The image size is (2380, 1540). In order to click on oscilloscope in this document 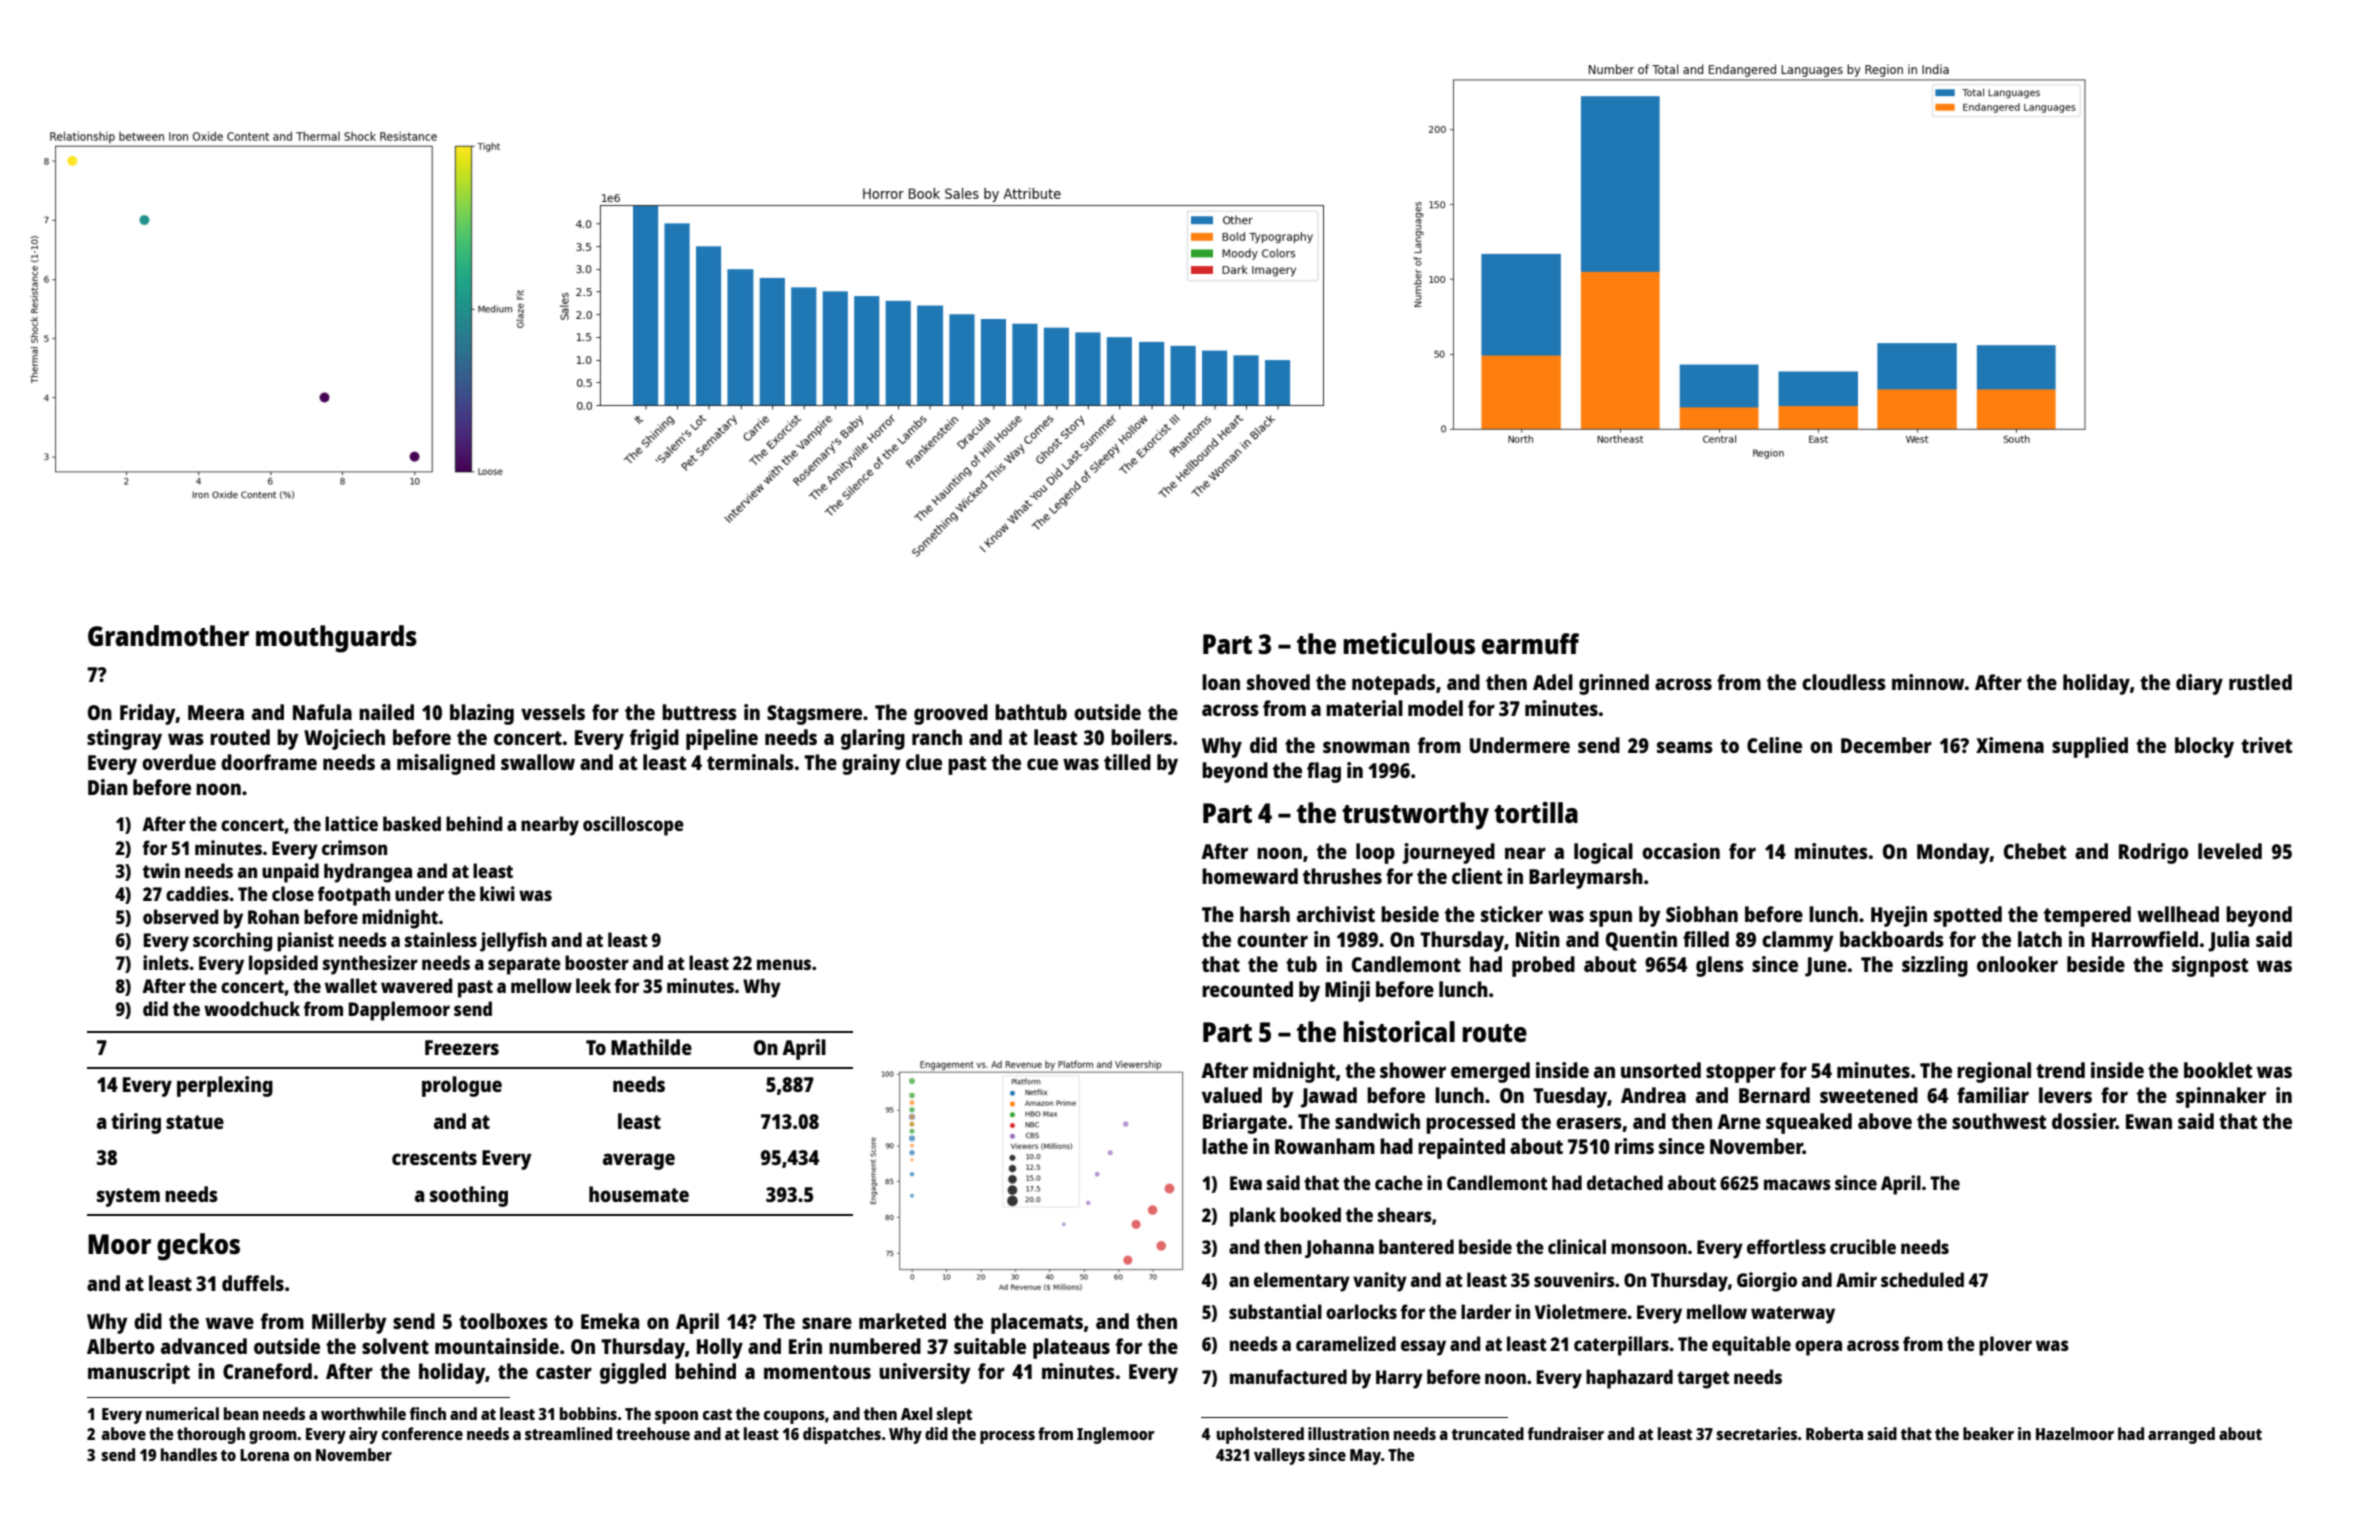, I will do `click(633, 826)`.
